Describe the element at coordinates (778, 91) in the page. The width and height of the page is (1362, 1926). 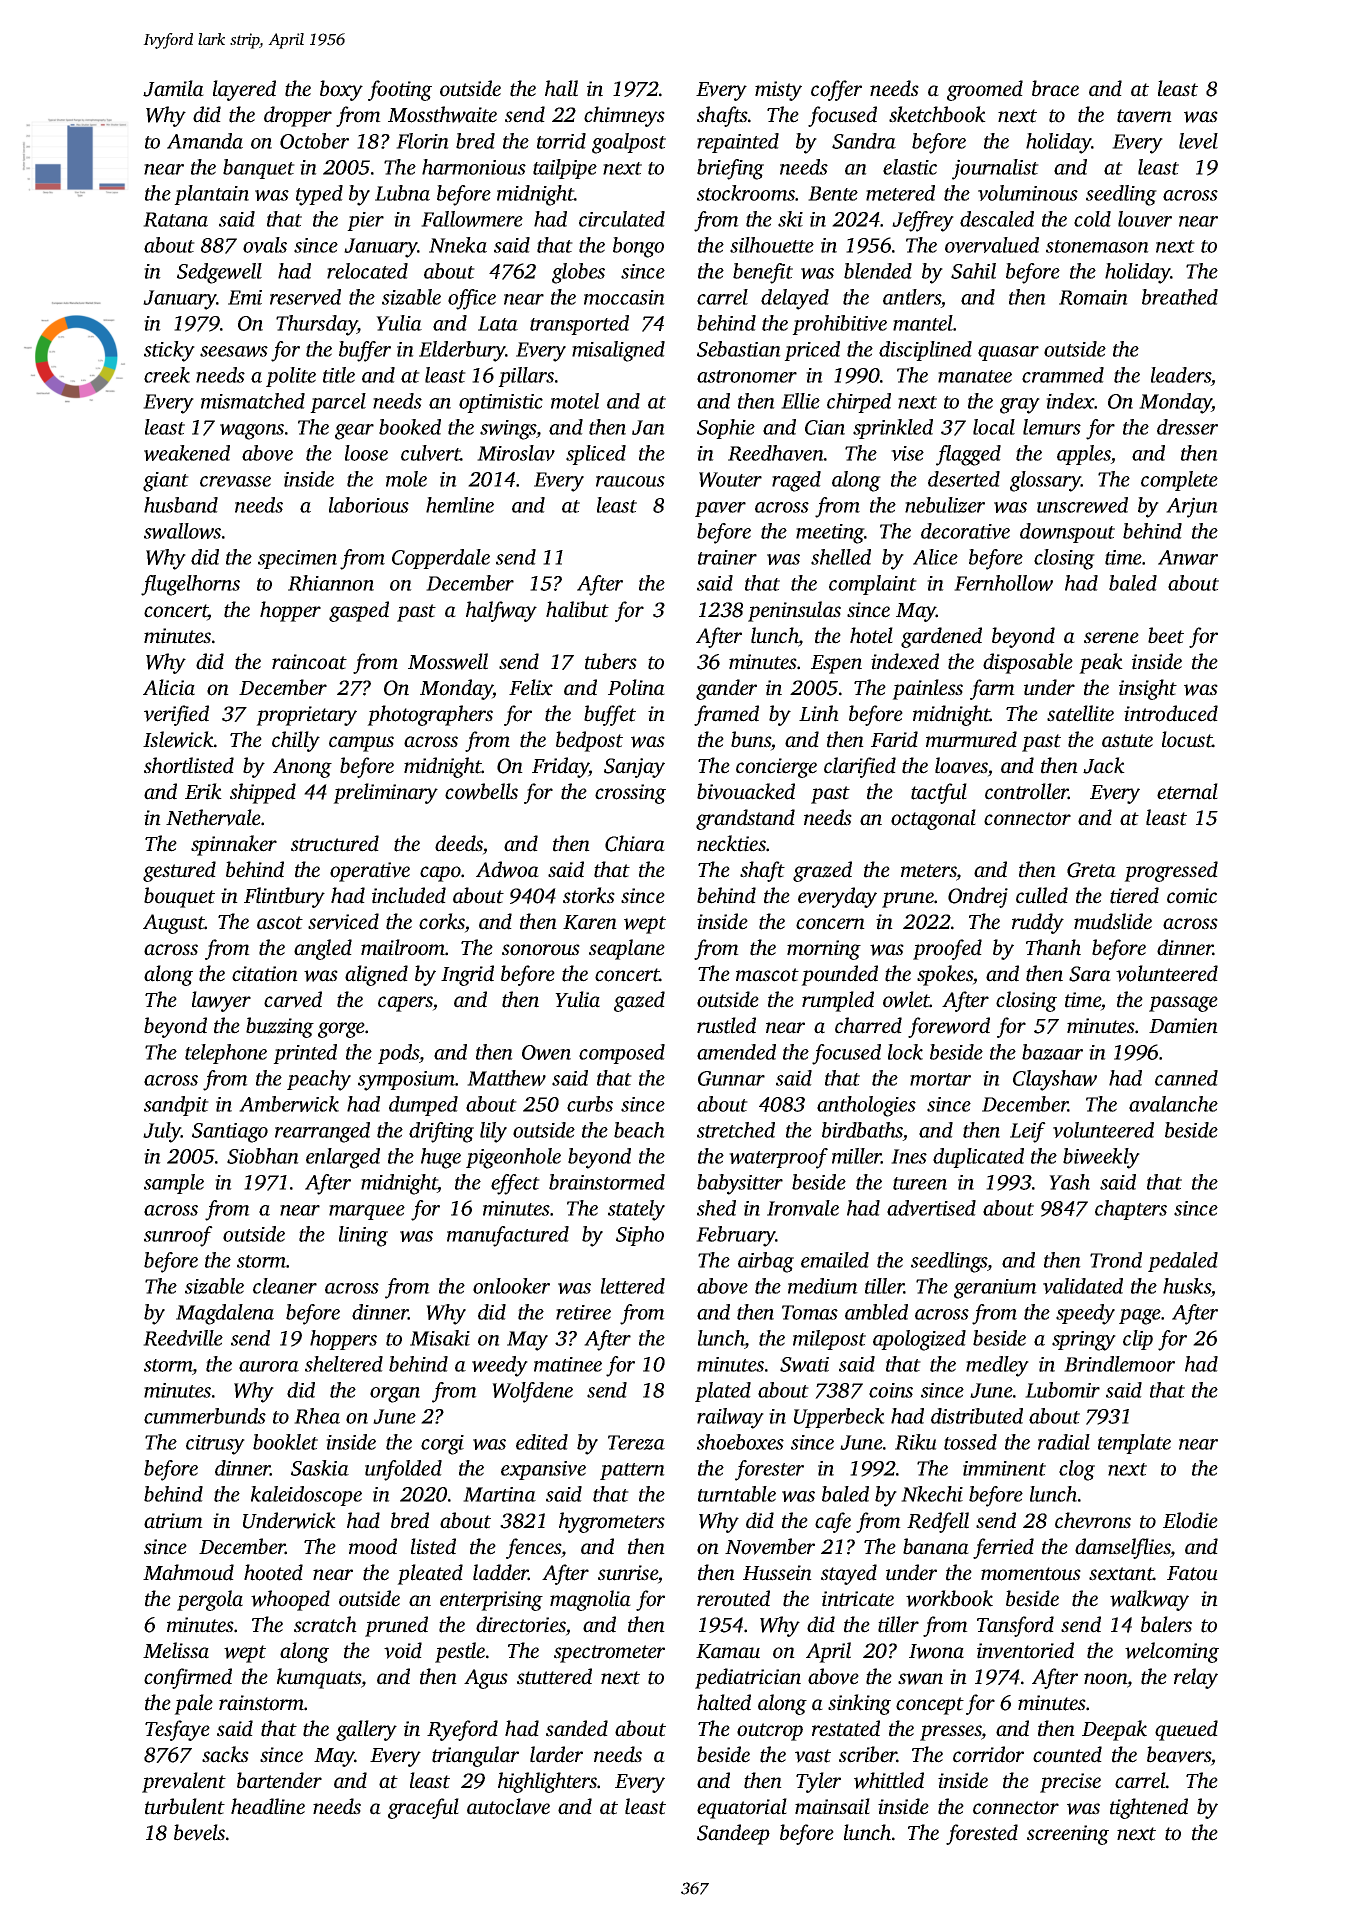
I see `misty` at that location.
